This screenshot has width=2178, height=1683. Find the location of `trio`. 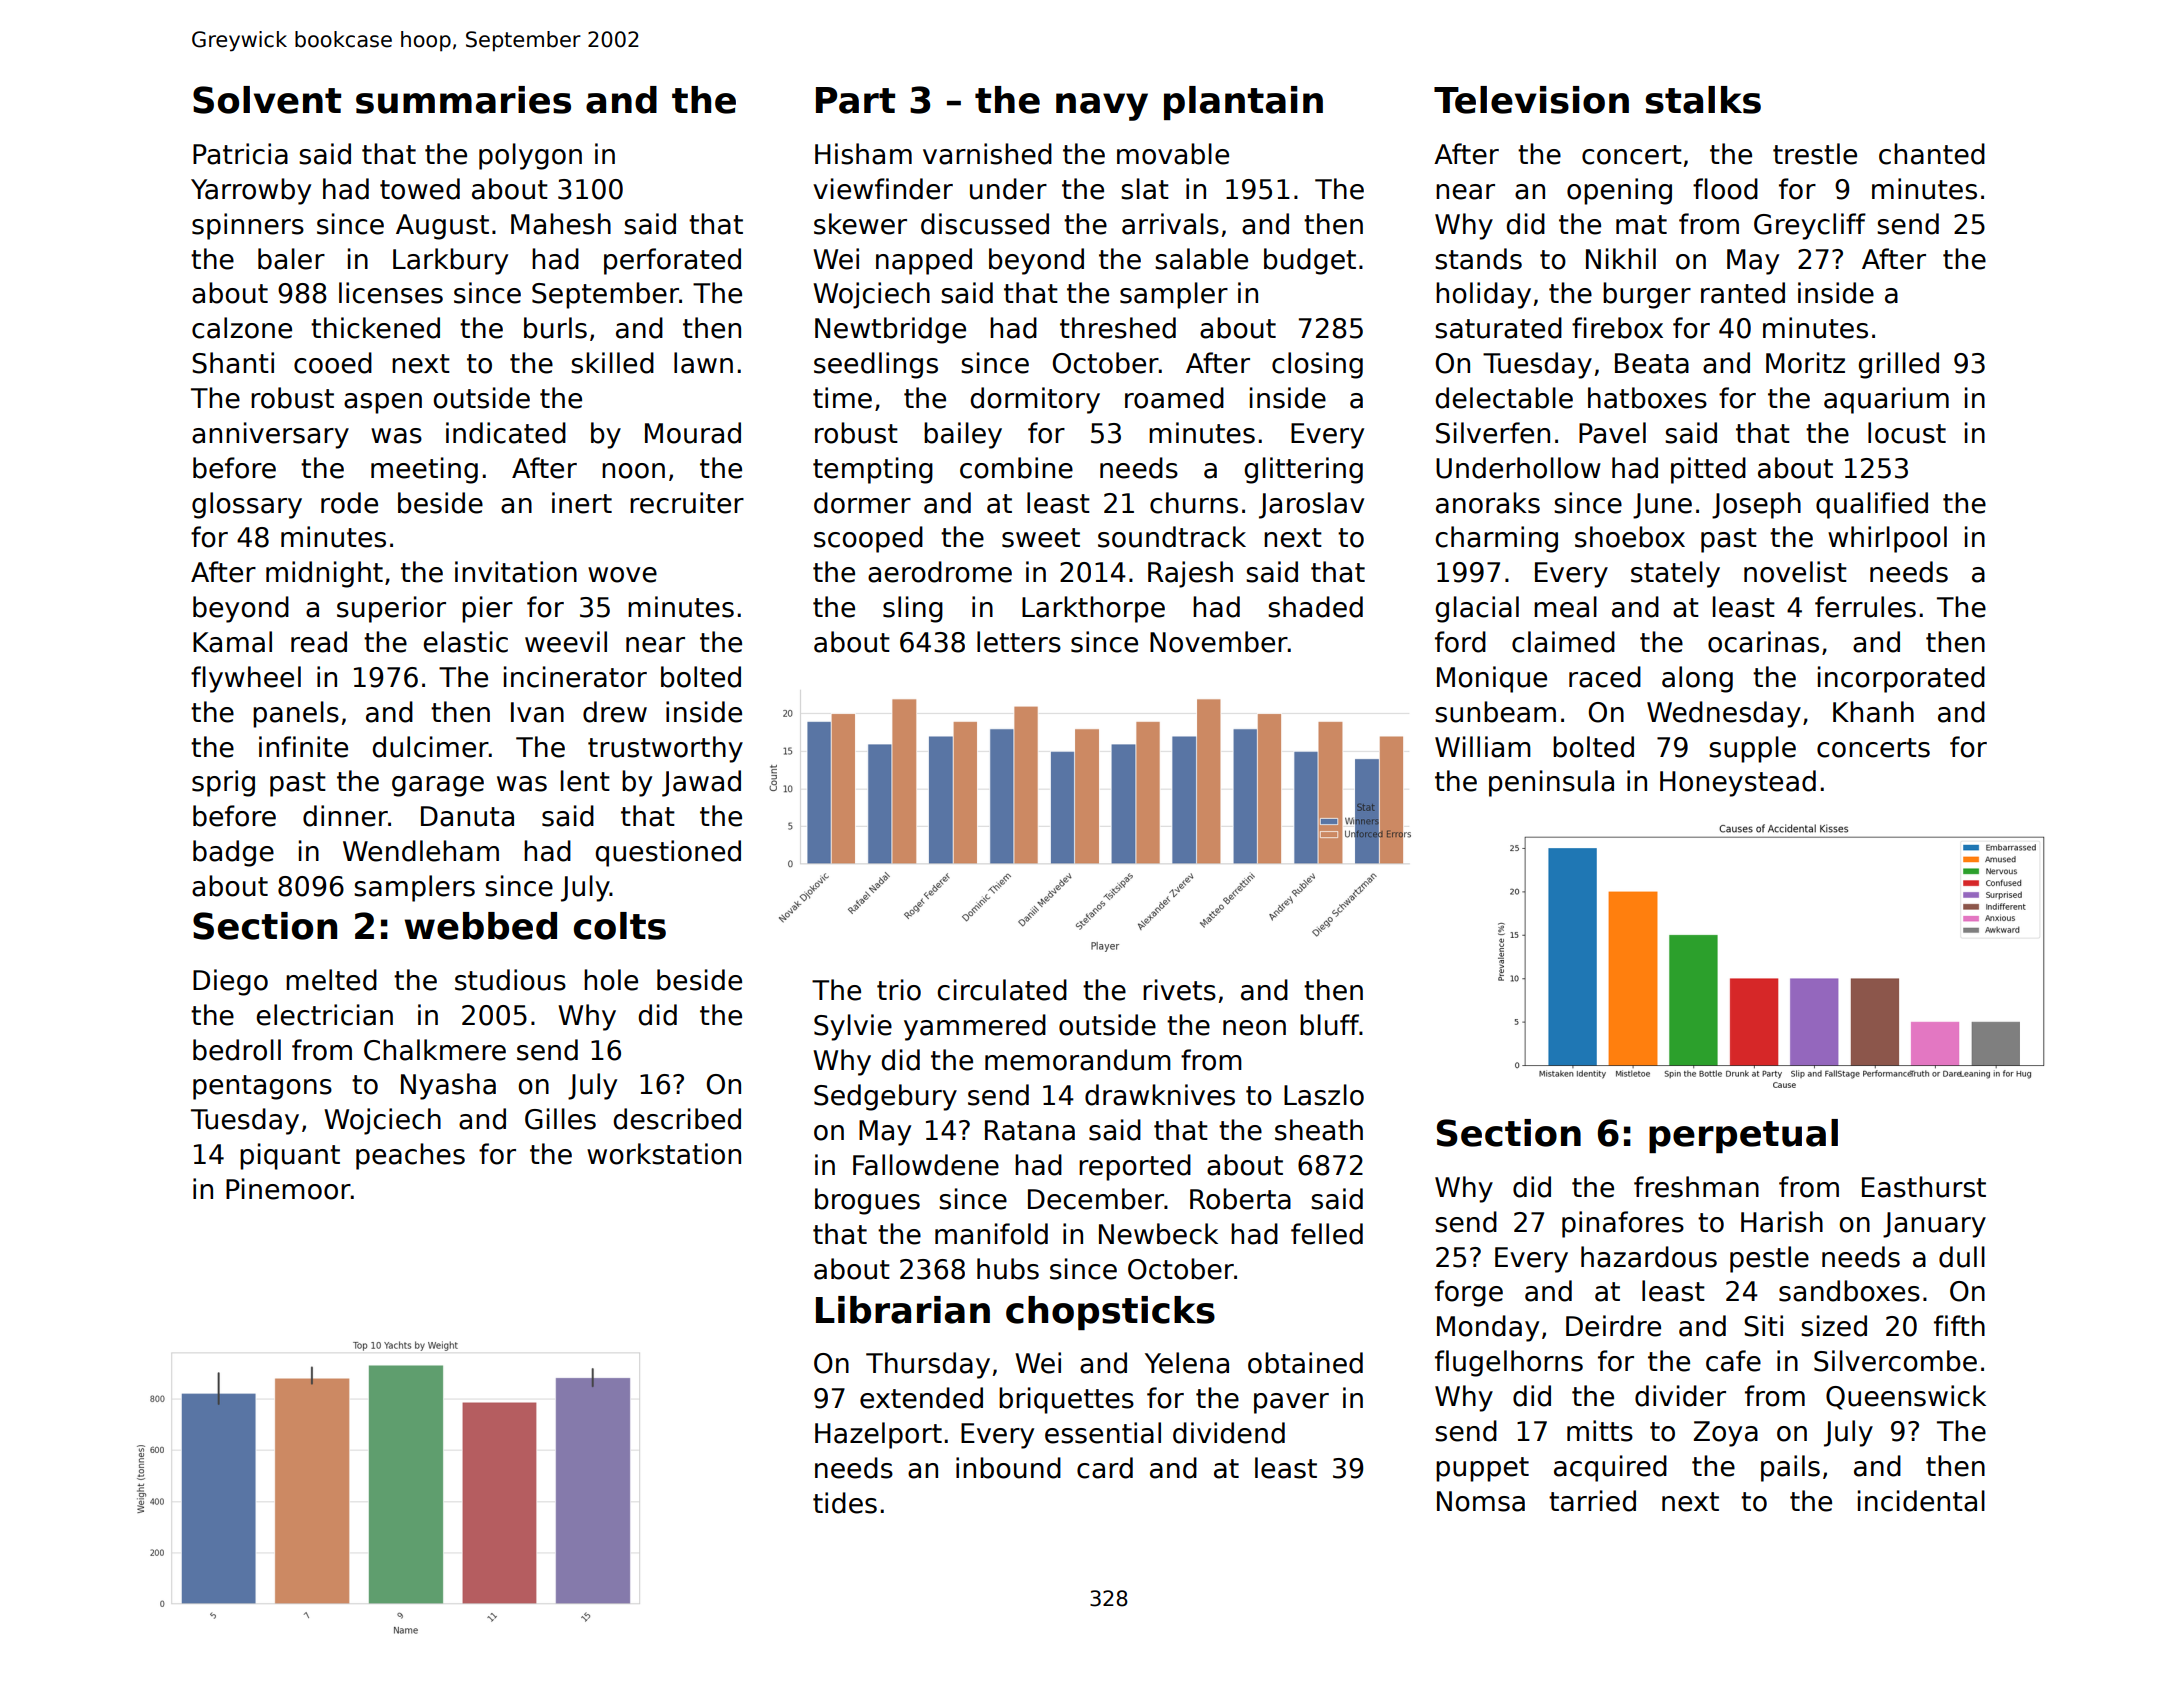

trio is located at coordinates (899, 990).
